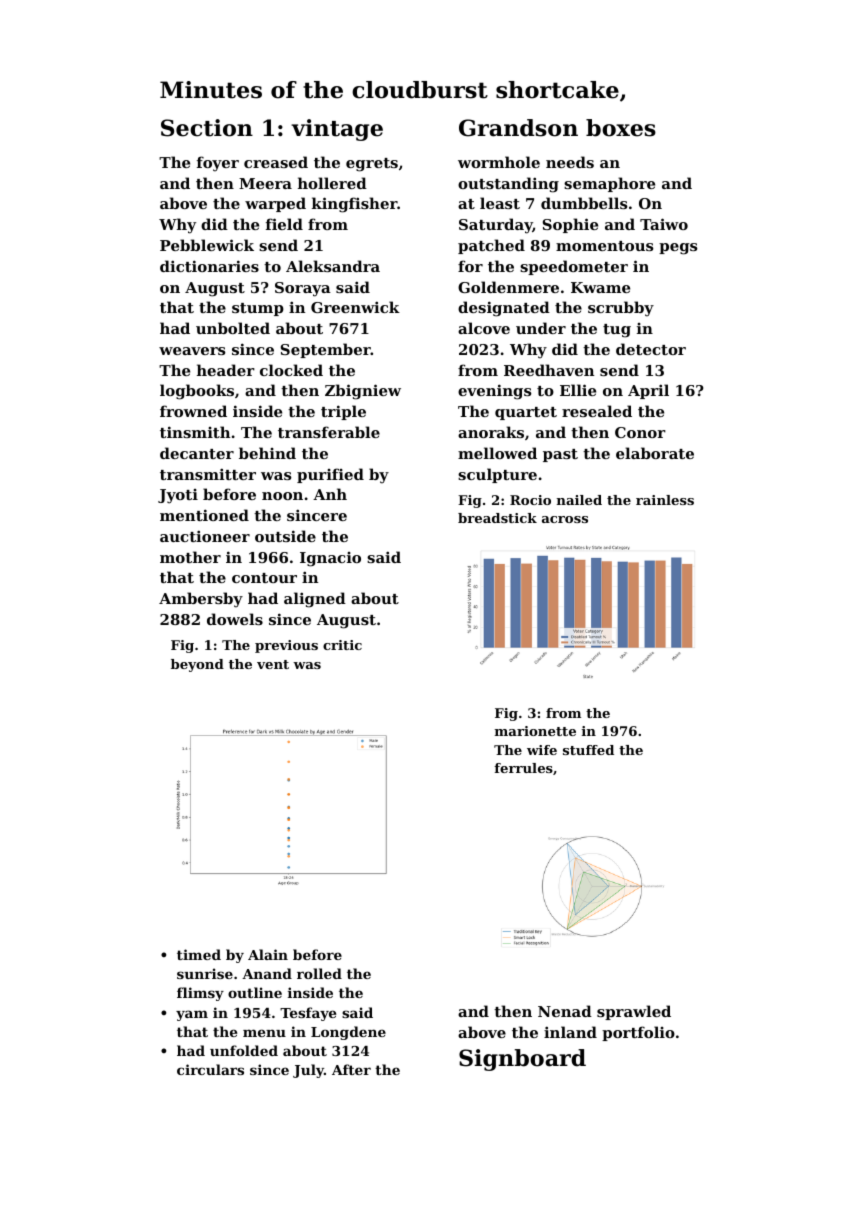 Image resolution: width=864 pixels, height=1227 pixels. What do you see at coordinates (200, 994) in the screenshot?
I see `flimsy` at bounding box center [200, 994].
